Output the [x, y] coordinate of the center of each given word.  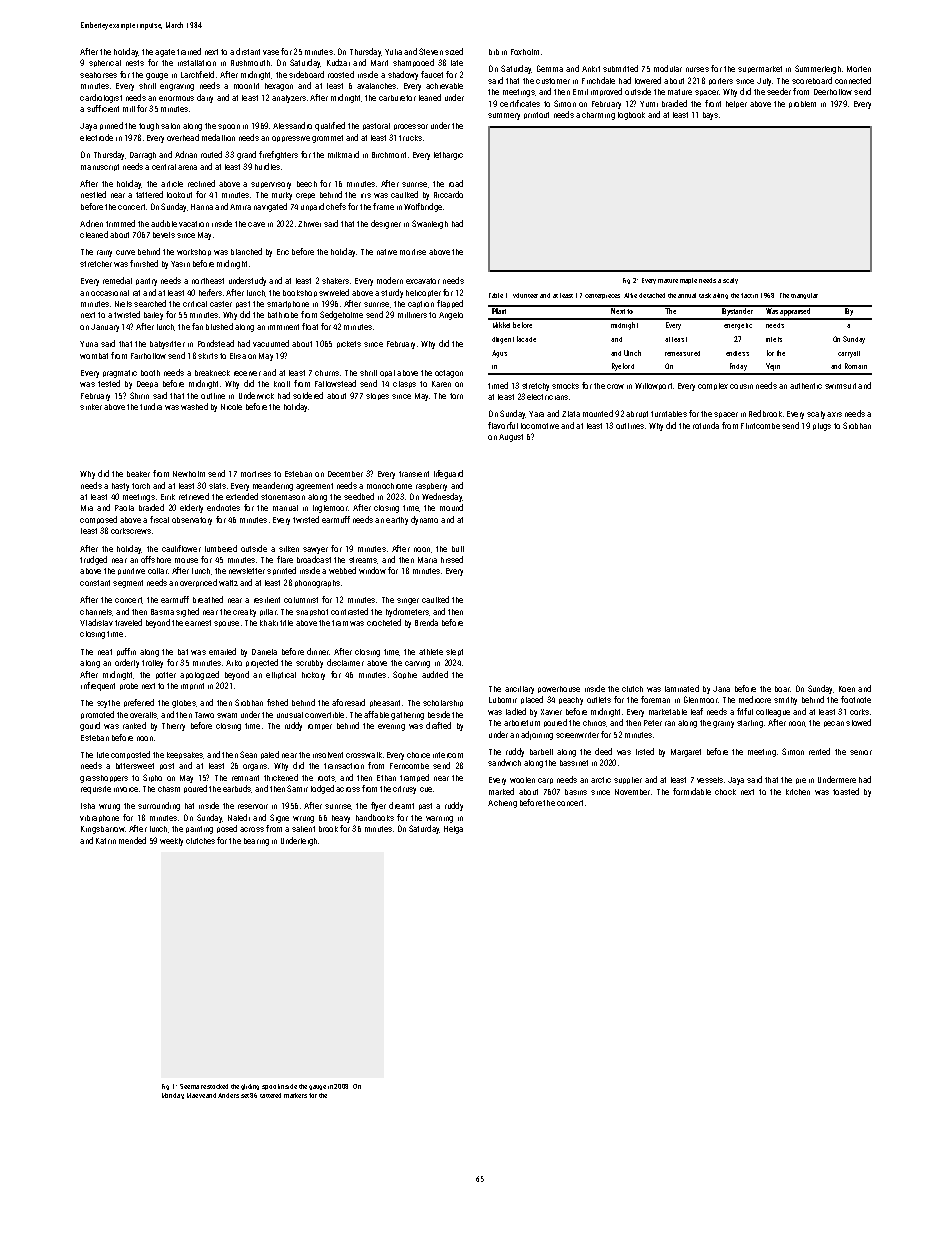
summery [504, 116]
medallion [218, 137]
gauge [317, 1087]
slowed [858, 722]
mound [451, 507]
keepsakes [185, 755]
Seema [189, 1086]
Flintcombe [760, 426]
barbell [541, 752]
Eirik [168, 497]
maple [688, 281]
